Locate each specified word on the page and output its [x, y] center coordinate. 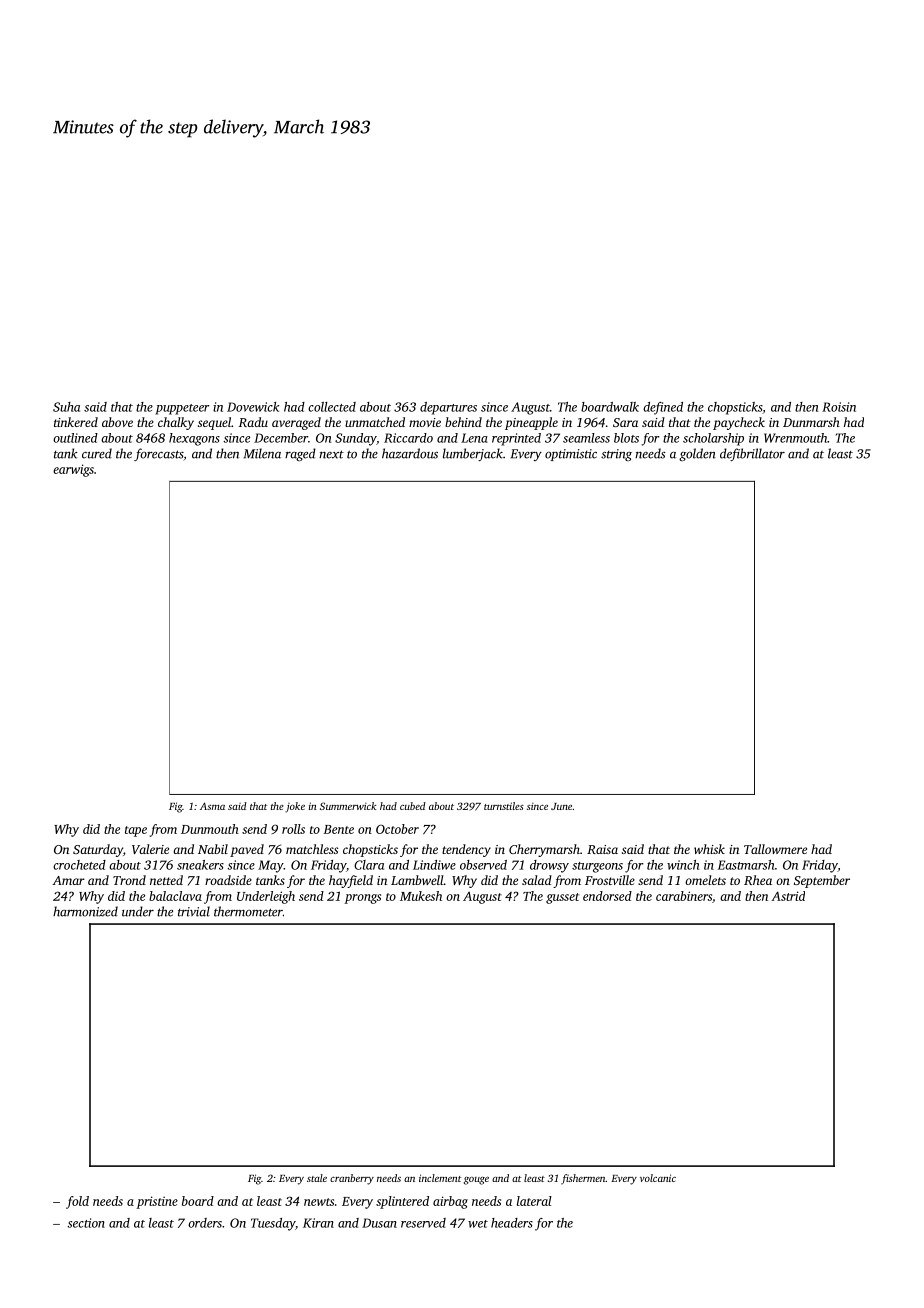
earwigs [73, 470]
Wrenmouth [795, 438]
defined [663, 408]
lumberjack [473, 454]
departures [448, 408]
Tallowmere [775, 849]
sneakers [200, 865]
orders [205, 1223]
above [117, 422]
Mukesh [421, 896]
